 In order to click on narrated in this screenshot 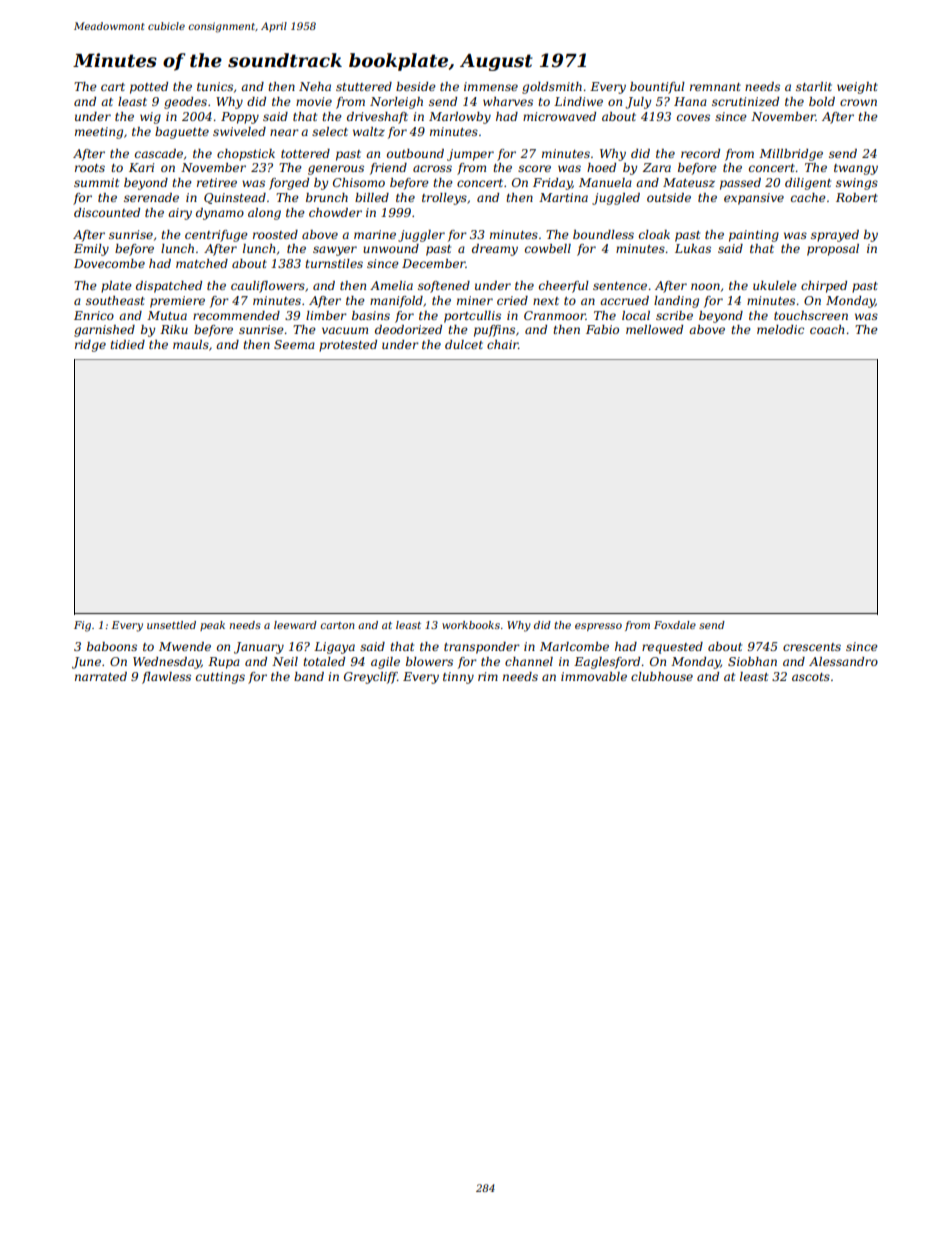, I will do `click(101, 676)`.
